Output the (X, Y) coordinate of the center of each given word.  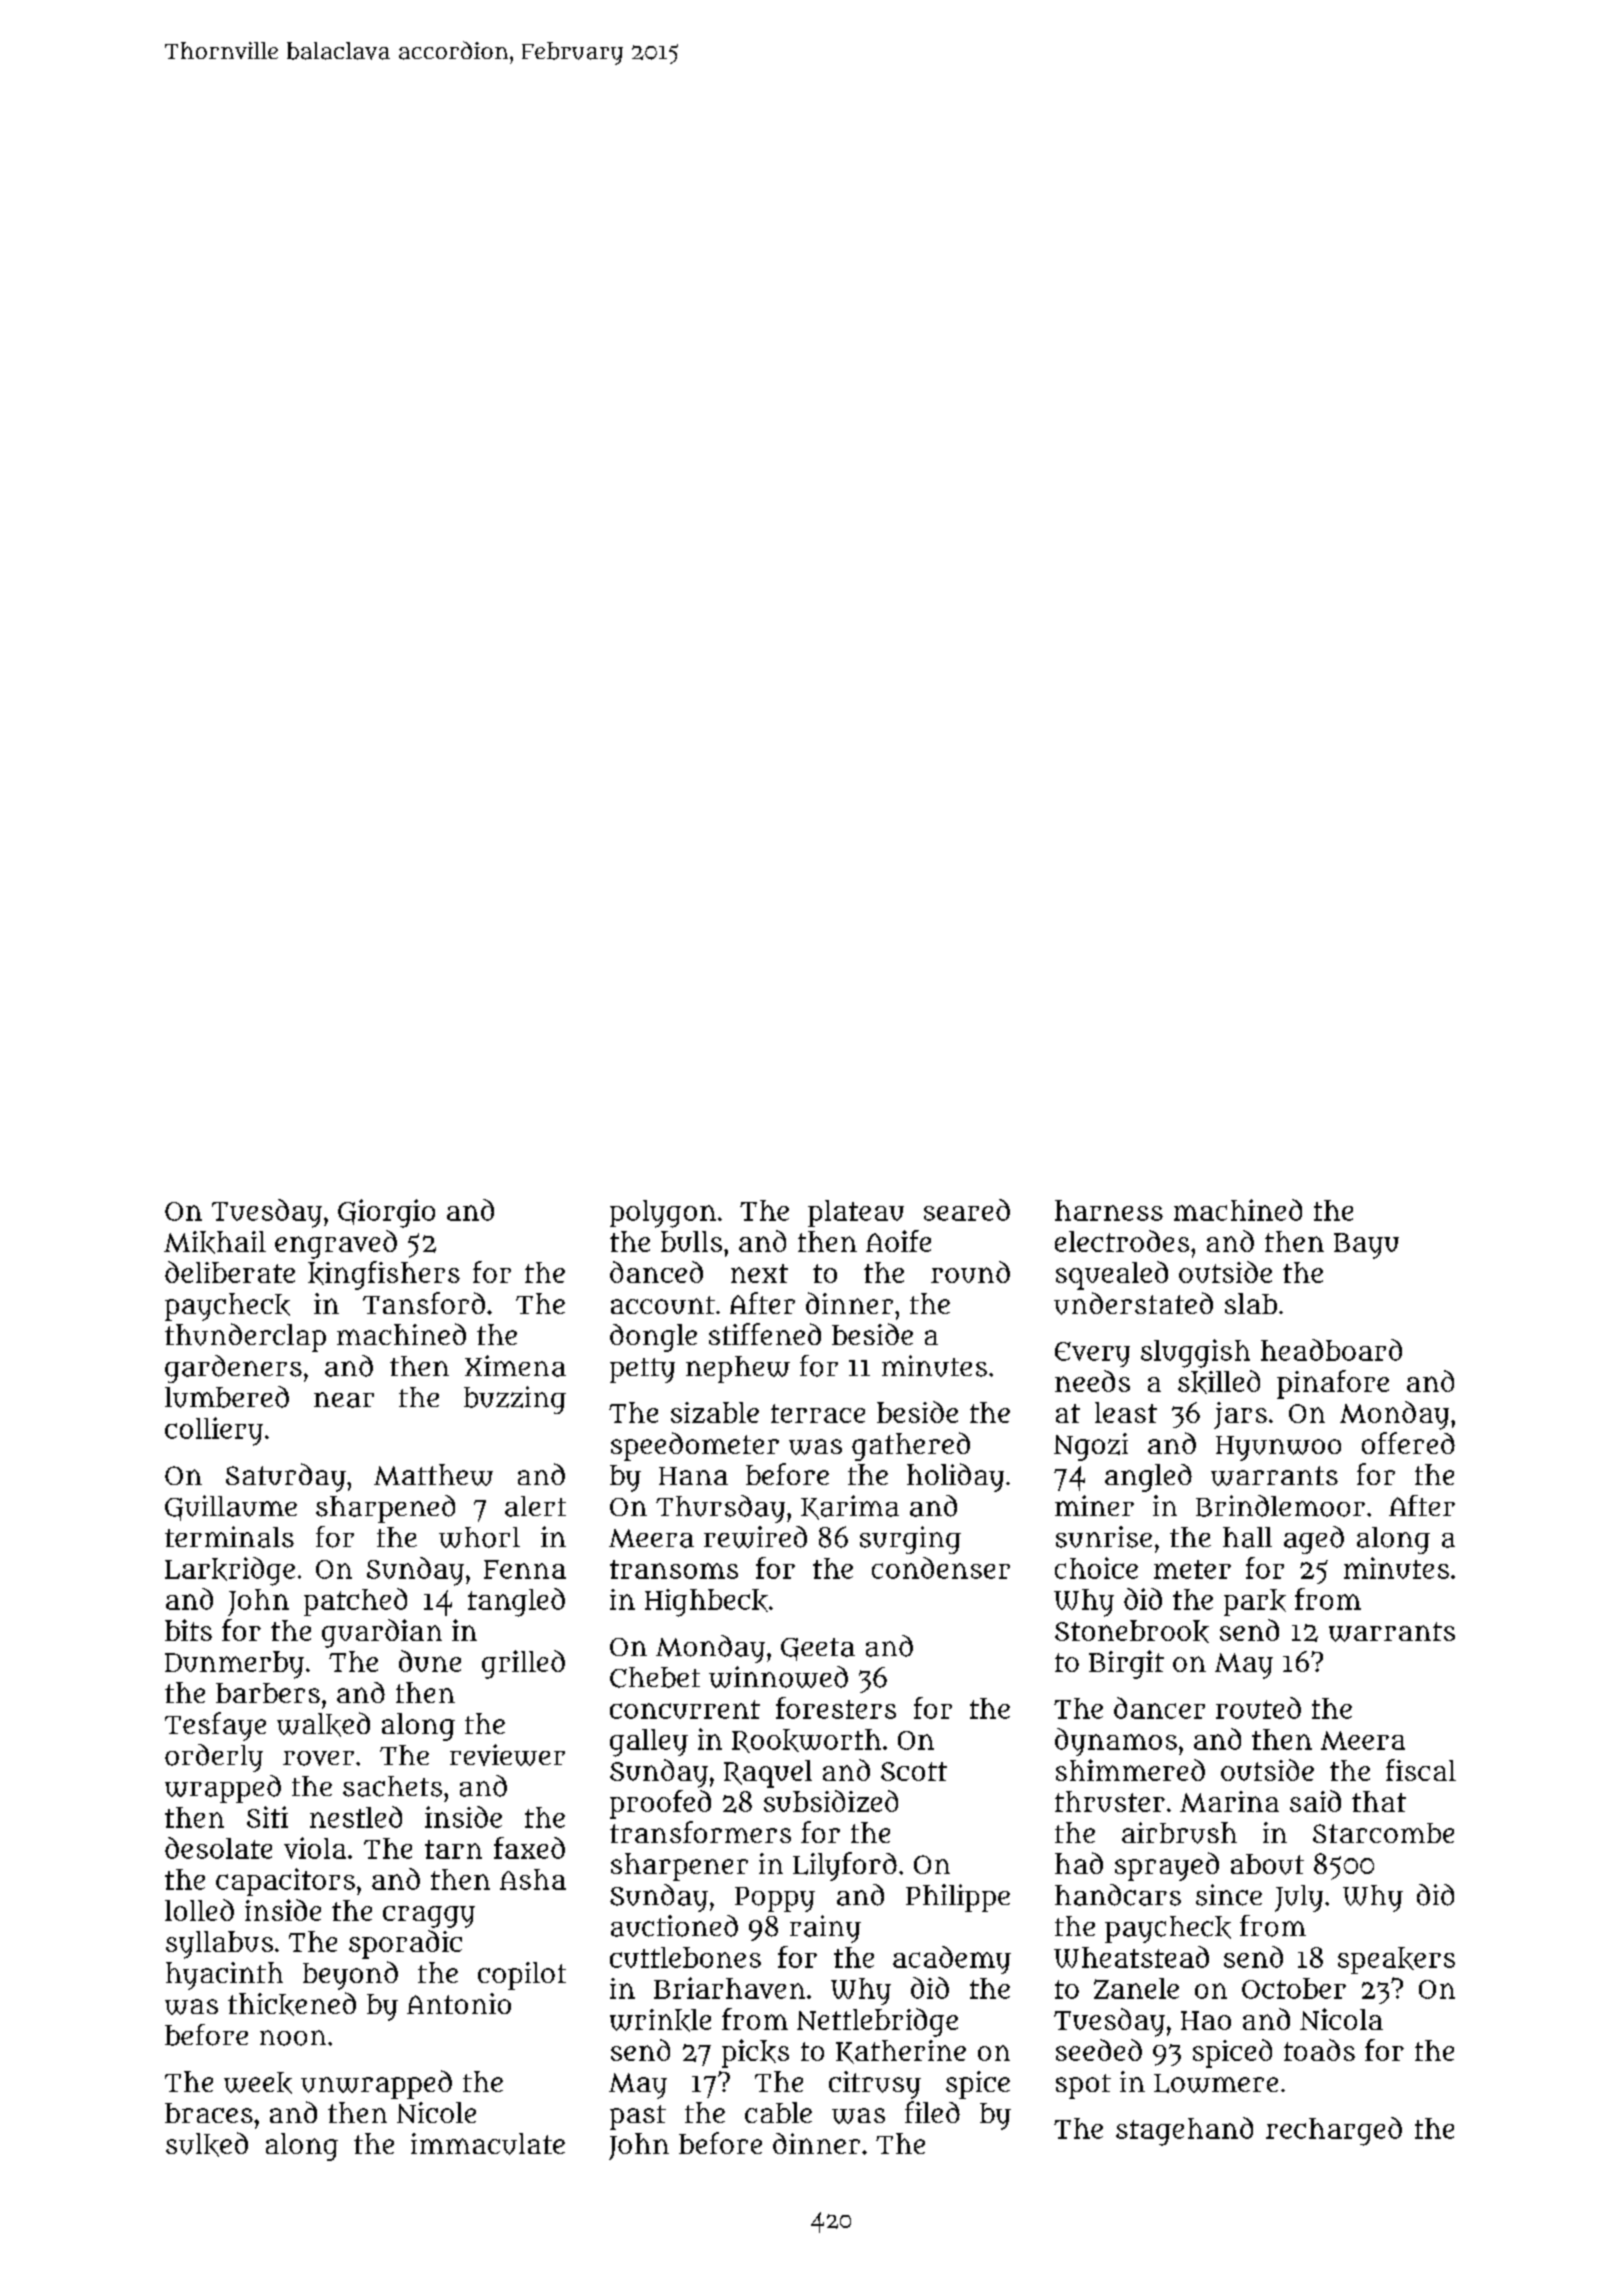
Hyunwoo (1278, 1448)
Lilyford (845, 1866)
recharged (1334, 2131)
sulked (207, 2144)
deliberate (230, 1272)
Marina (1229, 1801)
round (970, 1272)
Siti (267, 1817)
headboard (1331, 1350)
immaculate (488, 2144)
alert (535, 1506)
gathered (911, 1446)
